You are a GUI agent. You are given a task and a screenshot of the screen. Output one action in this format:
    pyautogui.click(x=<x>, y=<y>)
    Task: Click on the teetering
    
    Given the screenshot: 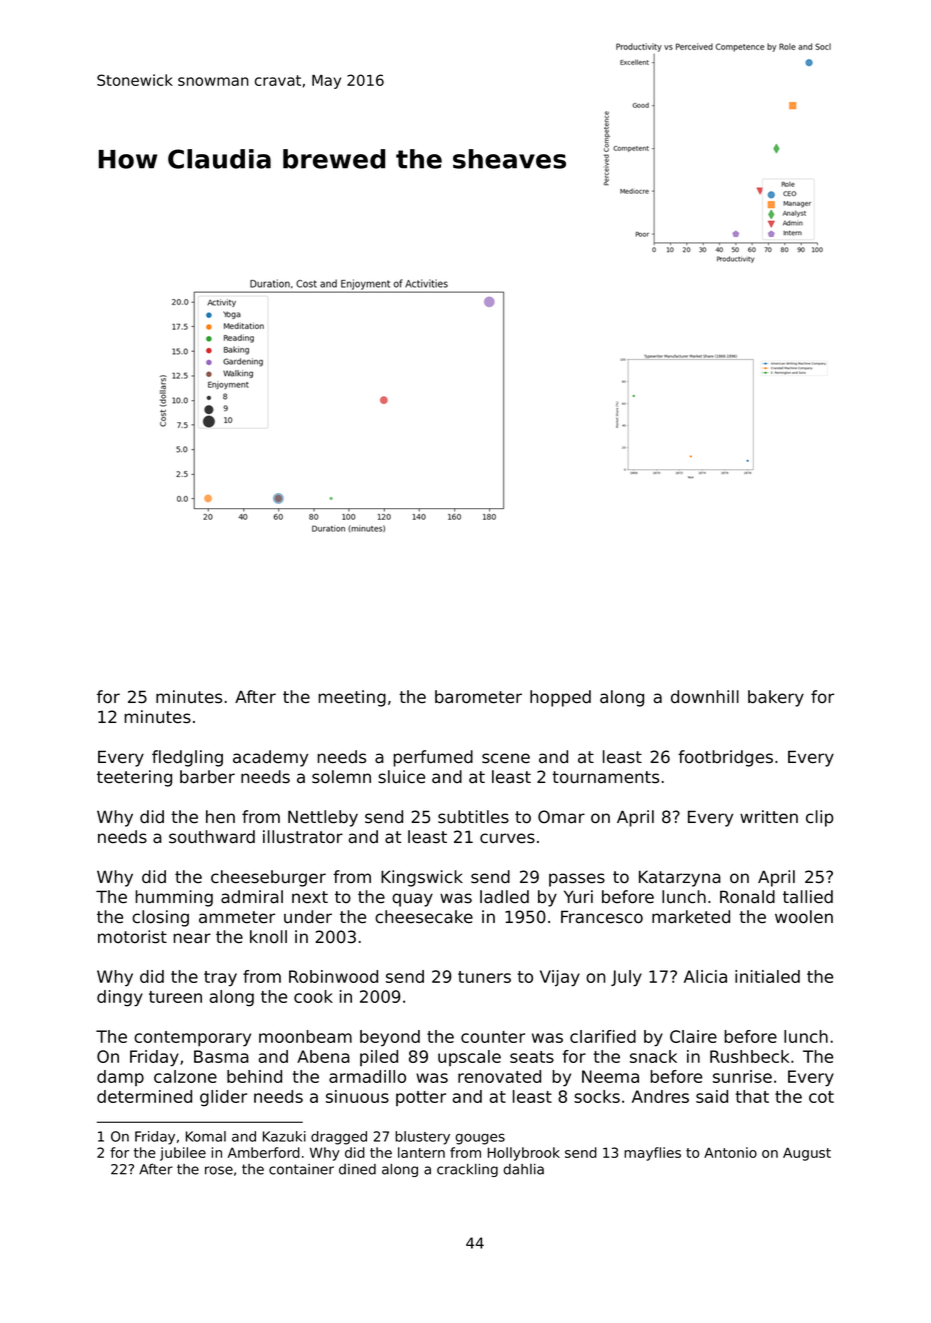 What is the action you would take?
    pyautogui.click(x=134, y=778)
